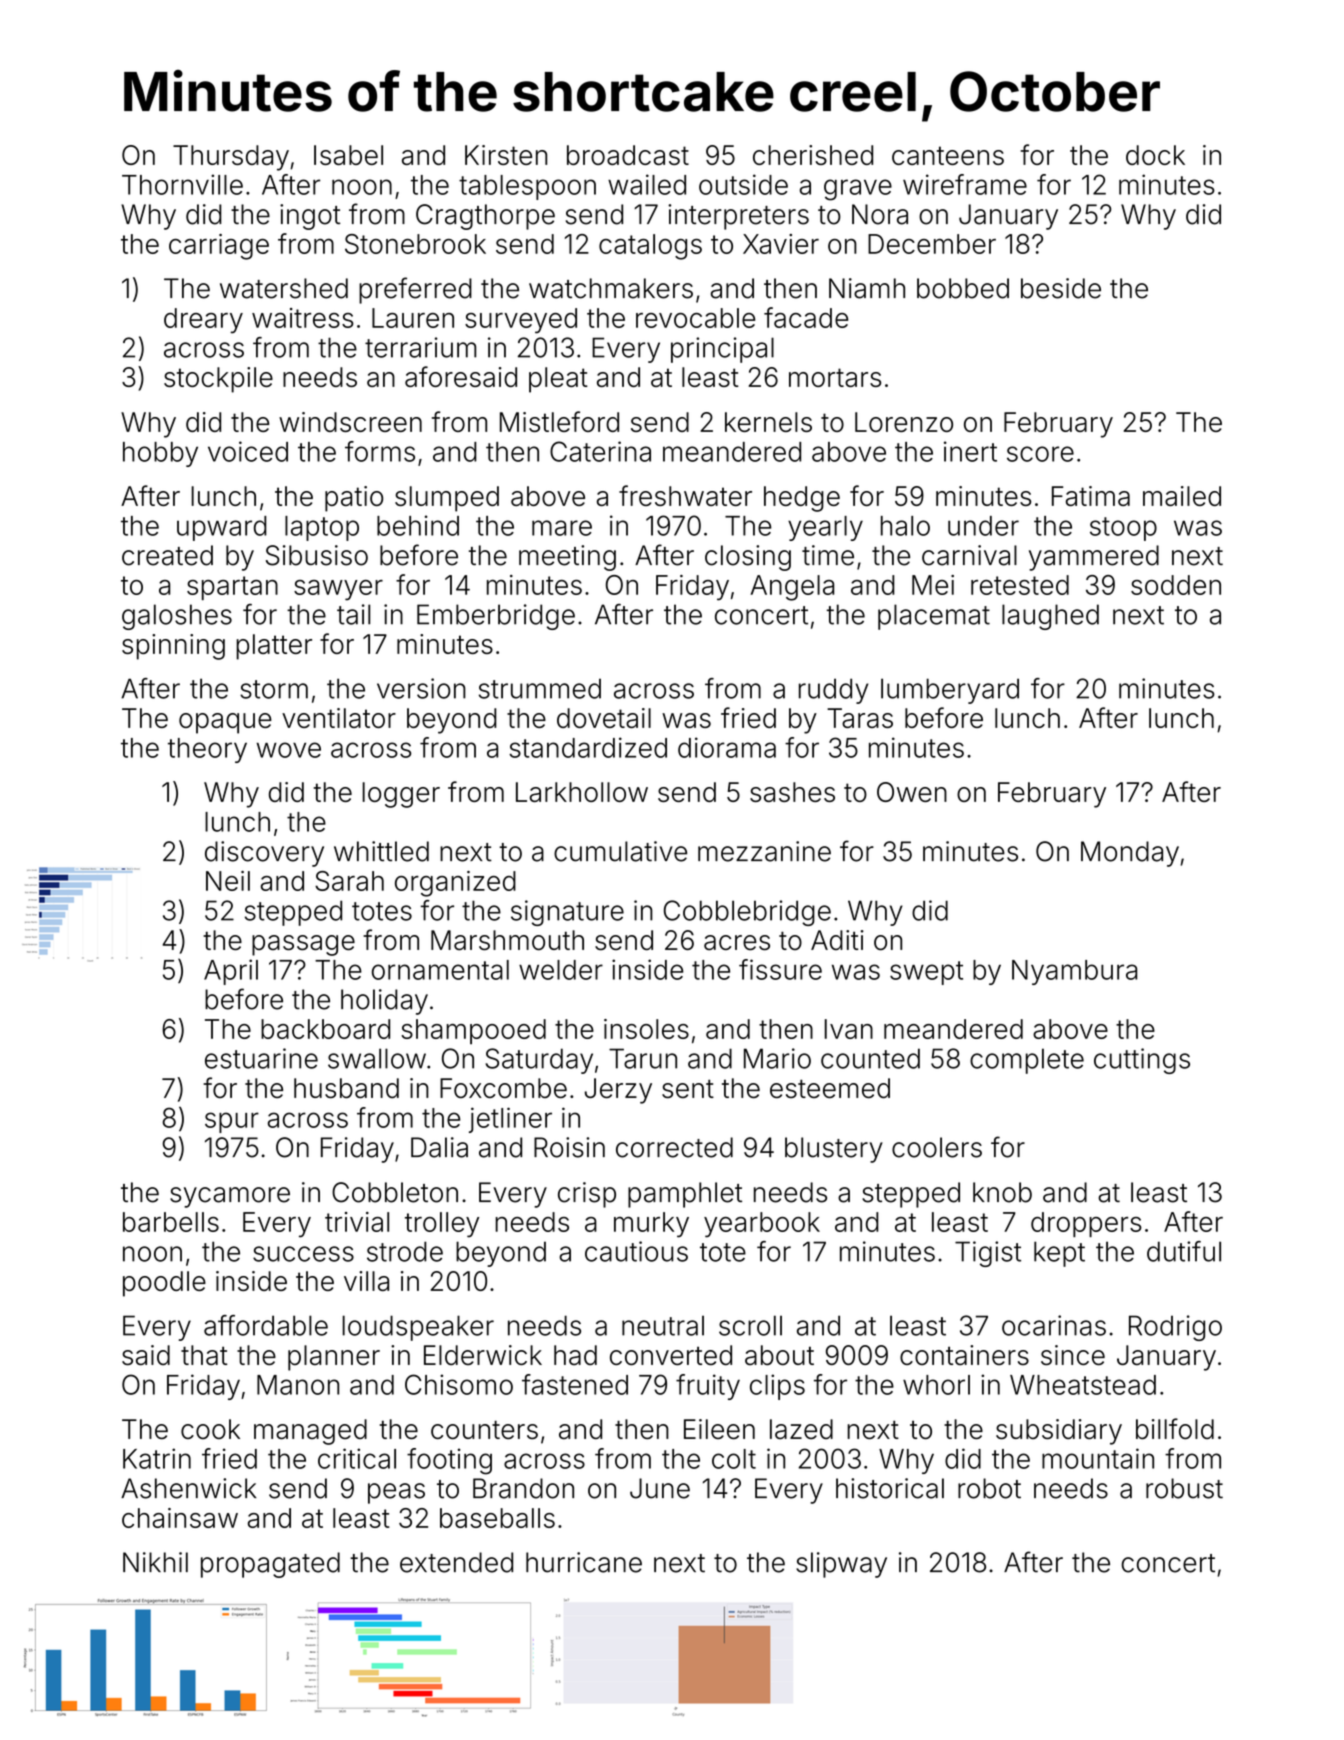  Describe the element at coordinates (1155, 155) in the page. I see `dock` at that location.
